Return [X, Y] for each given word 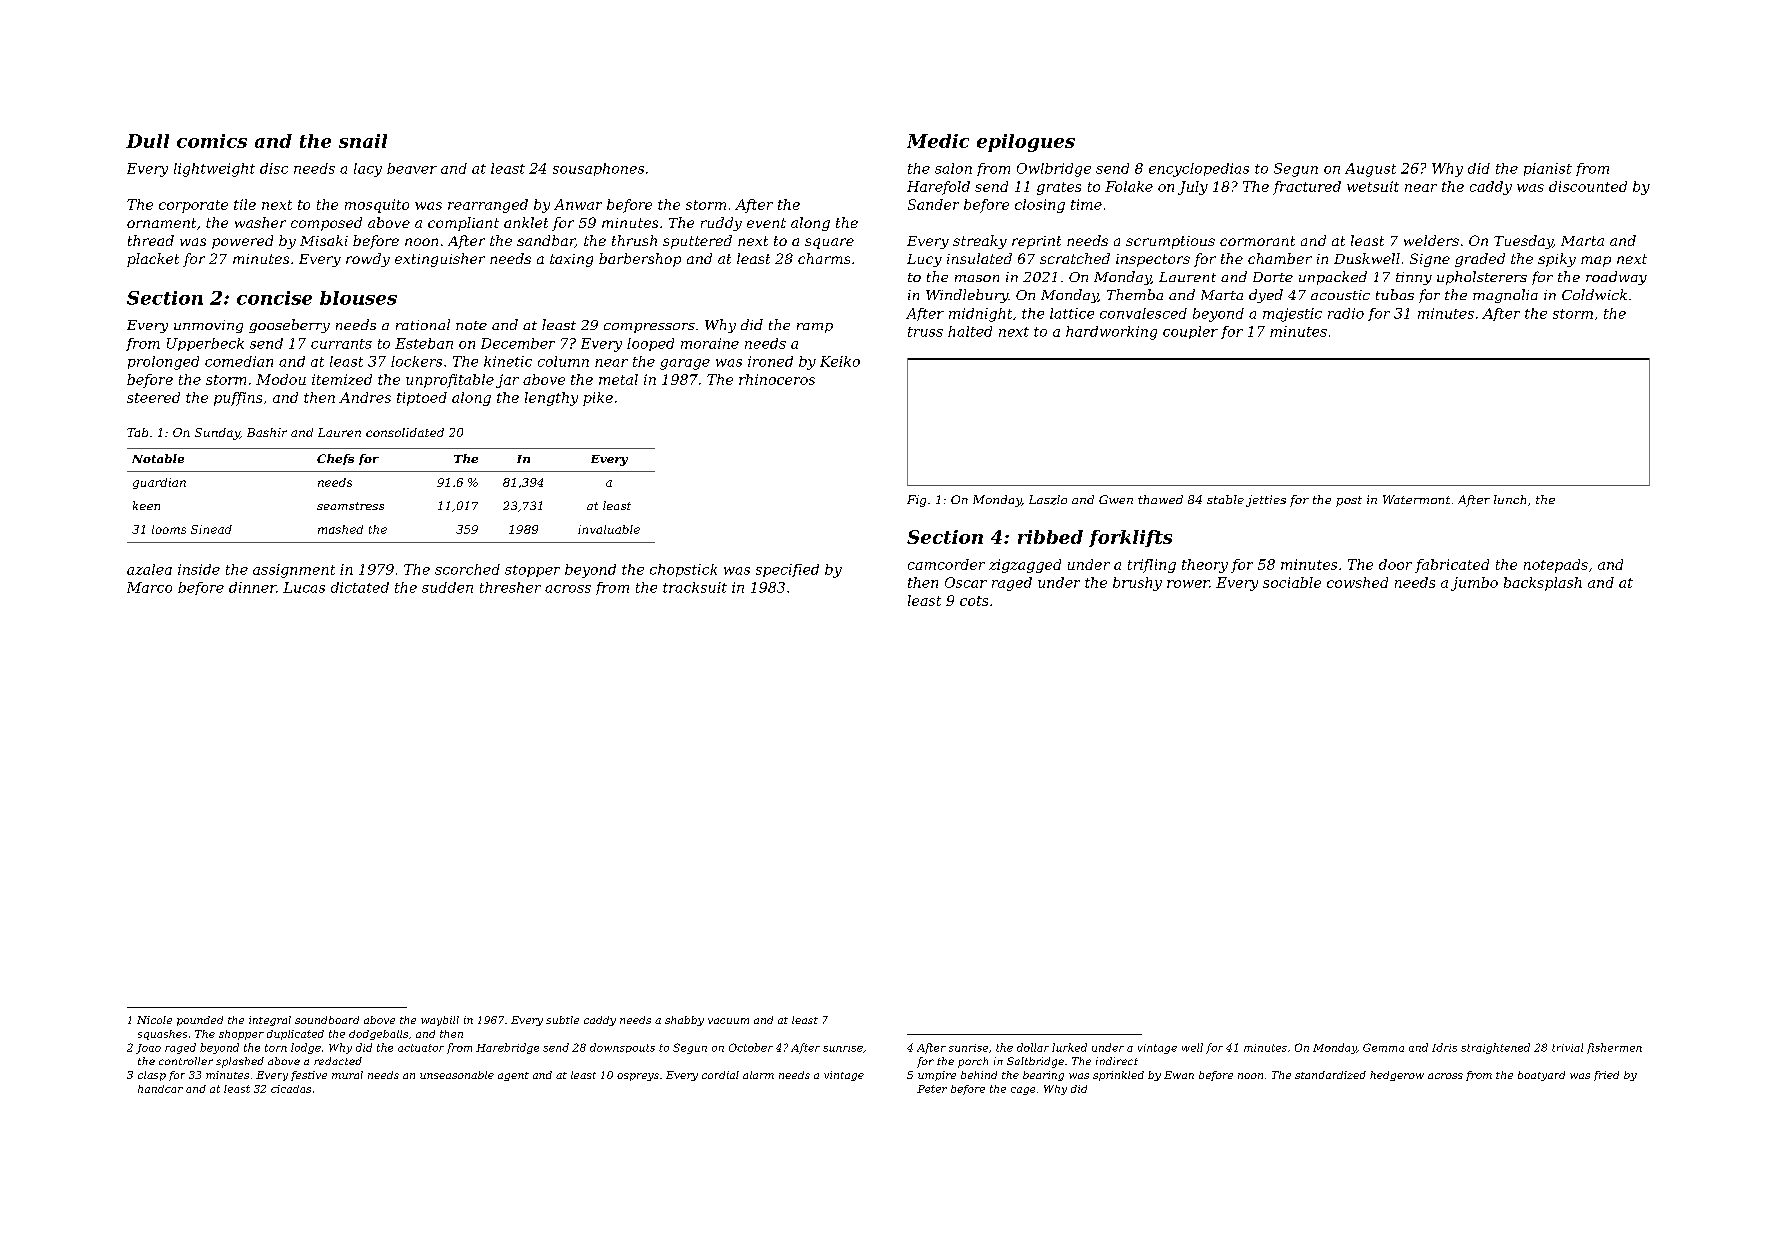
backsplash [1543, 584]
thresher [510, 587]
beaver [412, 168]
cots [974, 601]
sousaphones [598, 169]
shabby [684, 1021]
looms [169, 529]
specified [787, 570]
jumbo [1474, 584]
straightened [1495, 1048]
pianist [1548, 169]
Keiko [840, 361]
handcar [160, 1089]
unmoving [208, 326]
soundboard [327, 1020]
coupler [1190, 332]
